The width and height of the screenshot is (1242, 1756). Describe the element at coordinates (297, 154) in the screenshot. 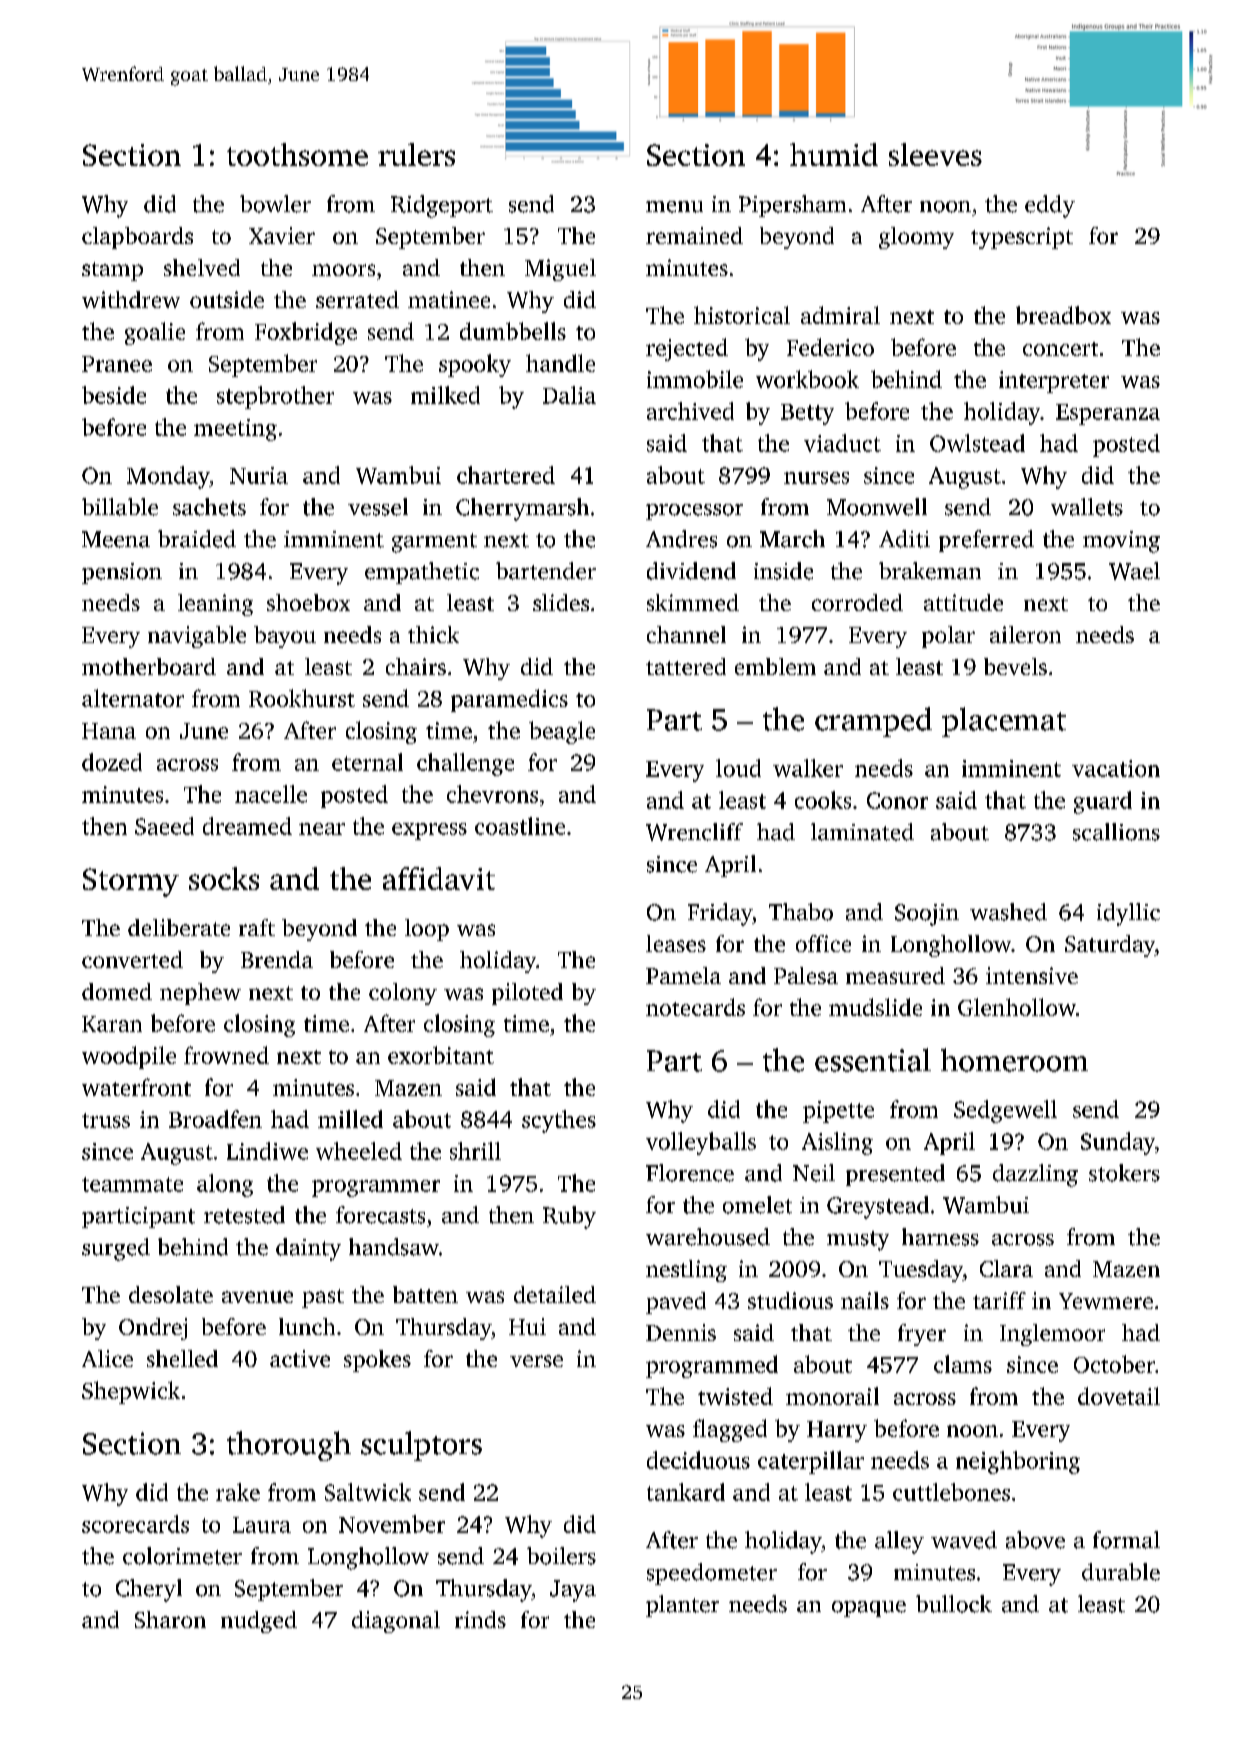

I see `toothsome` at that location.
